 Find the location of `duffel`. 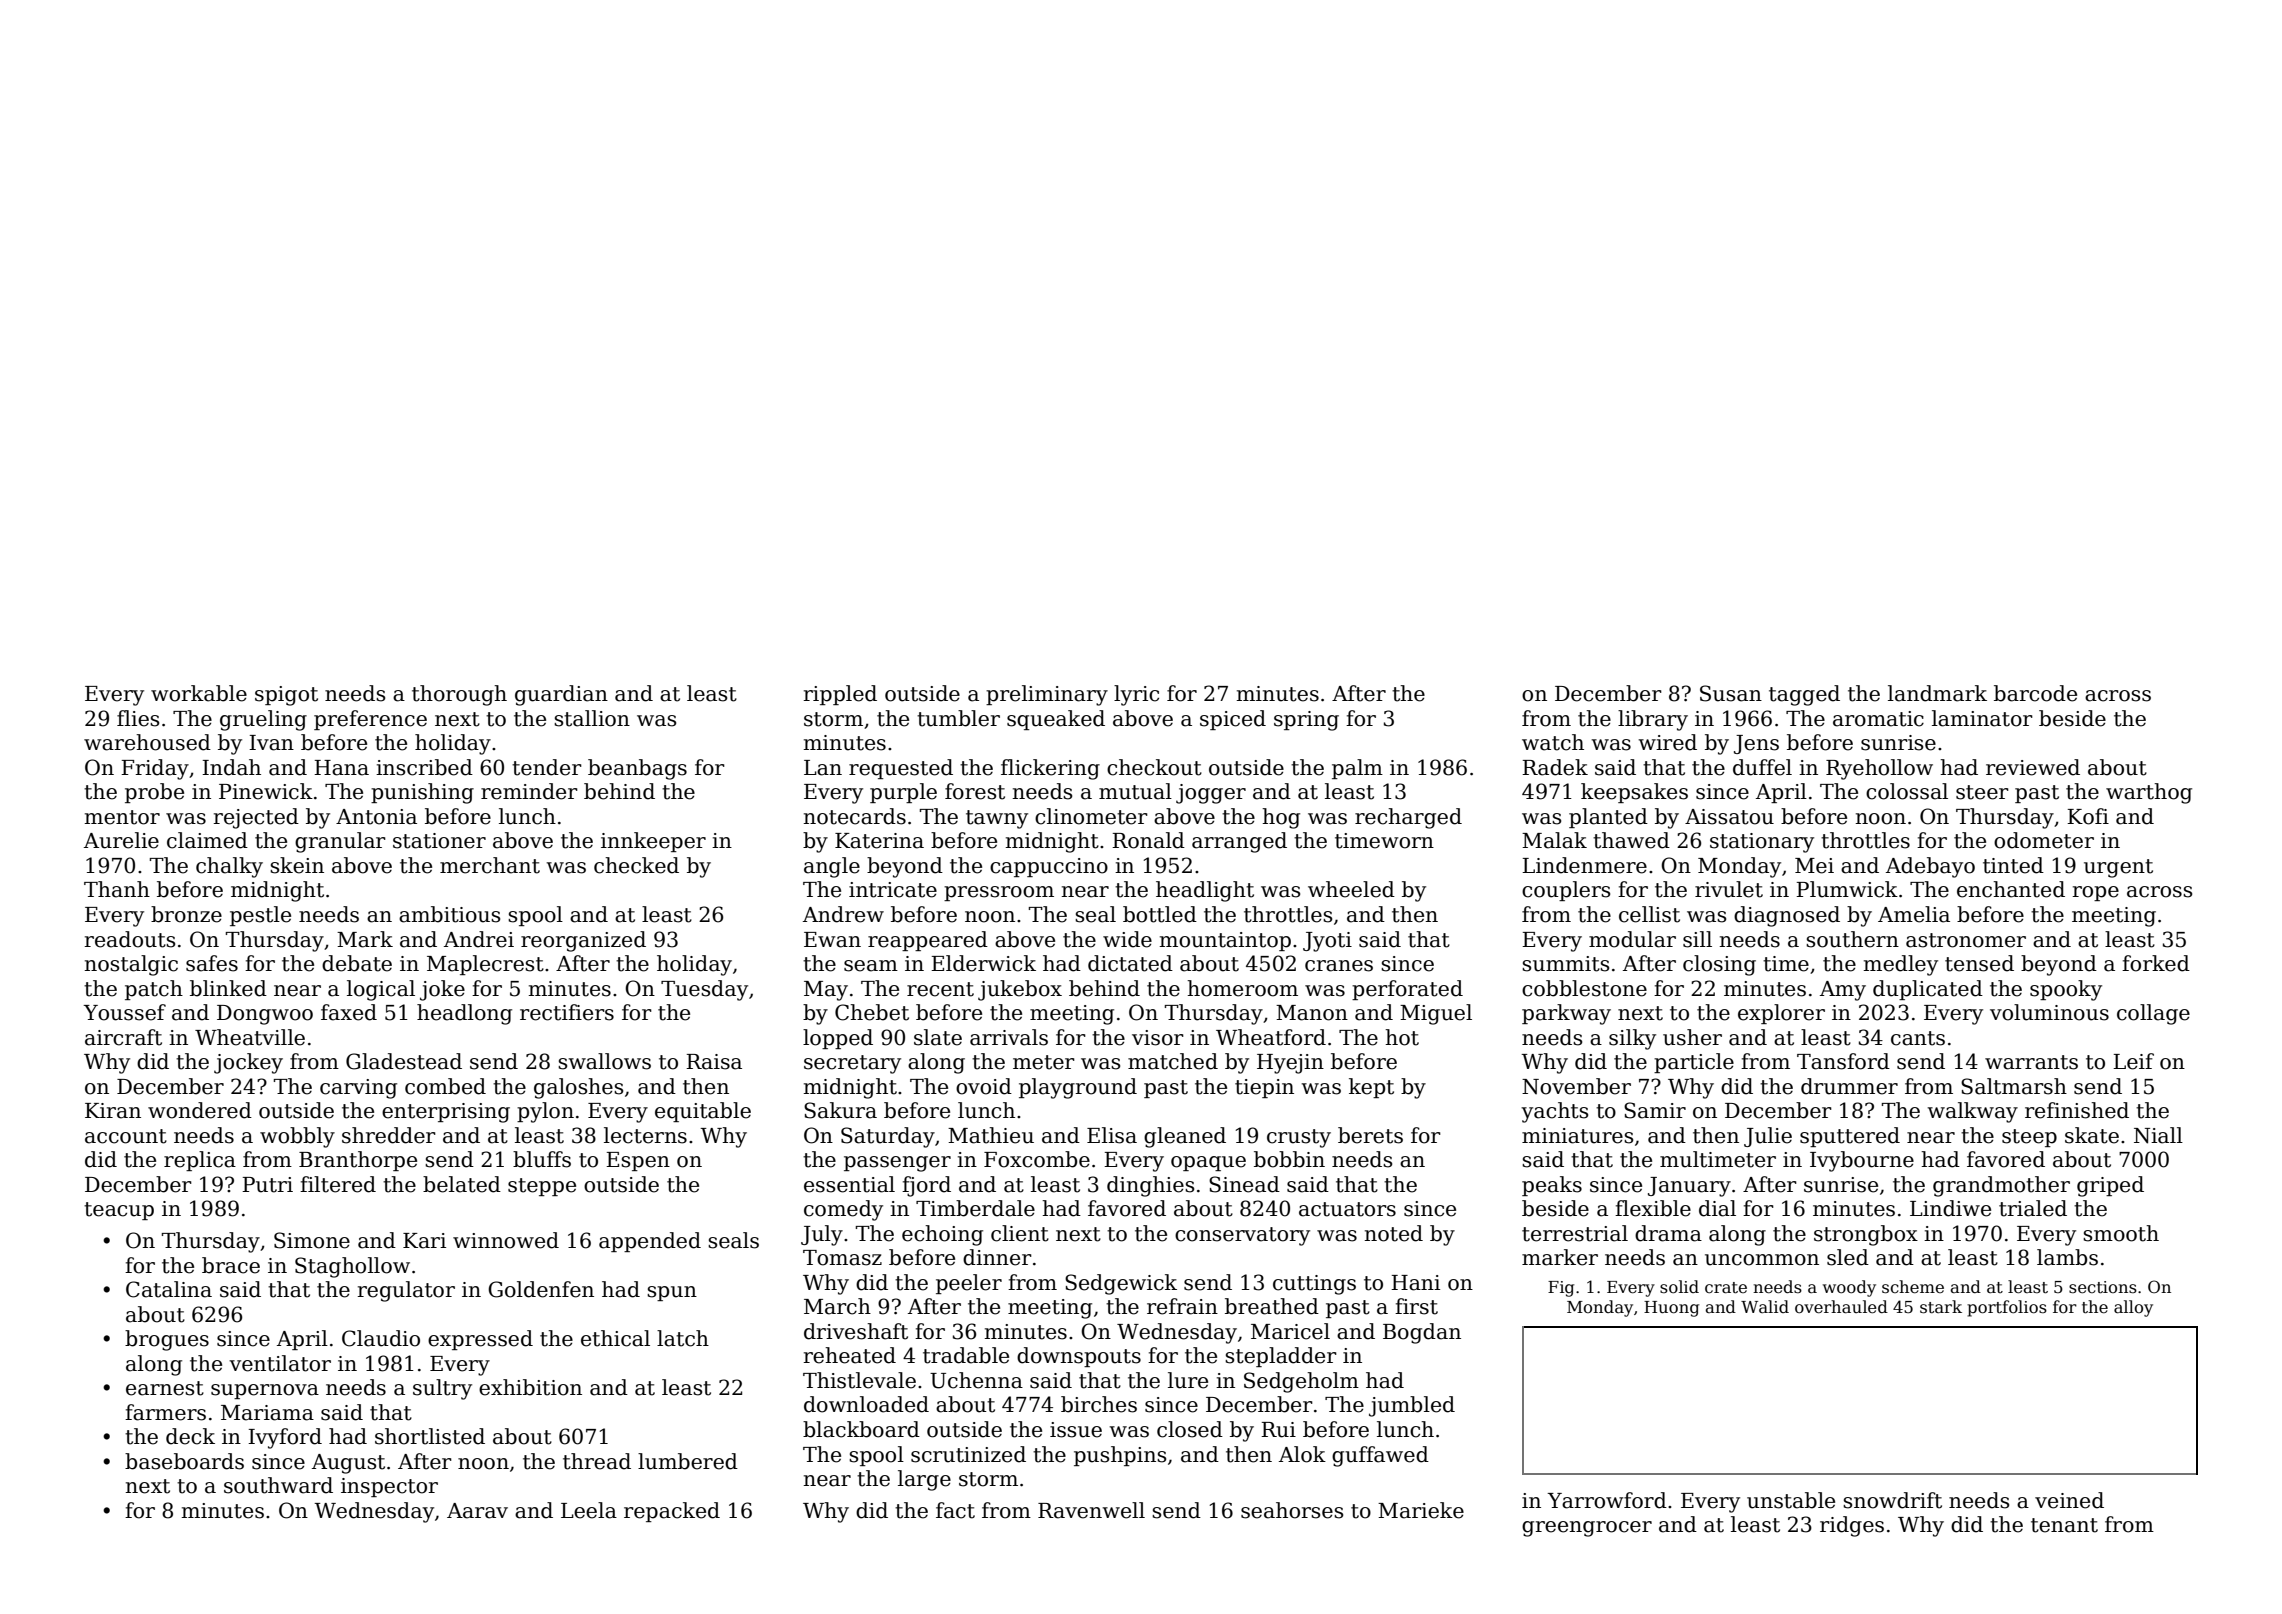

duffel is located at coordinates (1762, 767).
